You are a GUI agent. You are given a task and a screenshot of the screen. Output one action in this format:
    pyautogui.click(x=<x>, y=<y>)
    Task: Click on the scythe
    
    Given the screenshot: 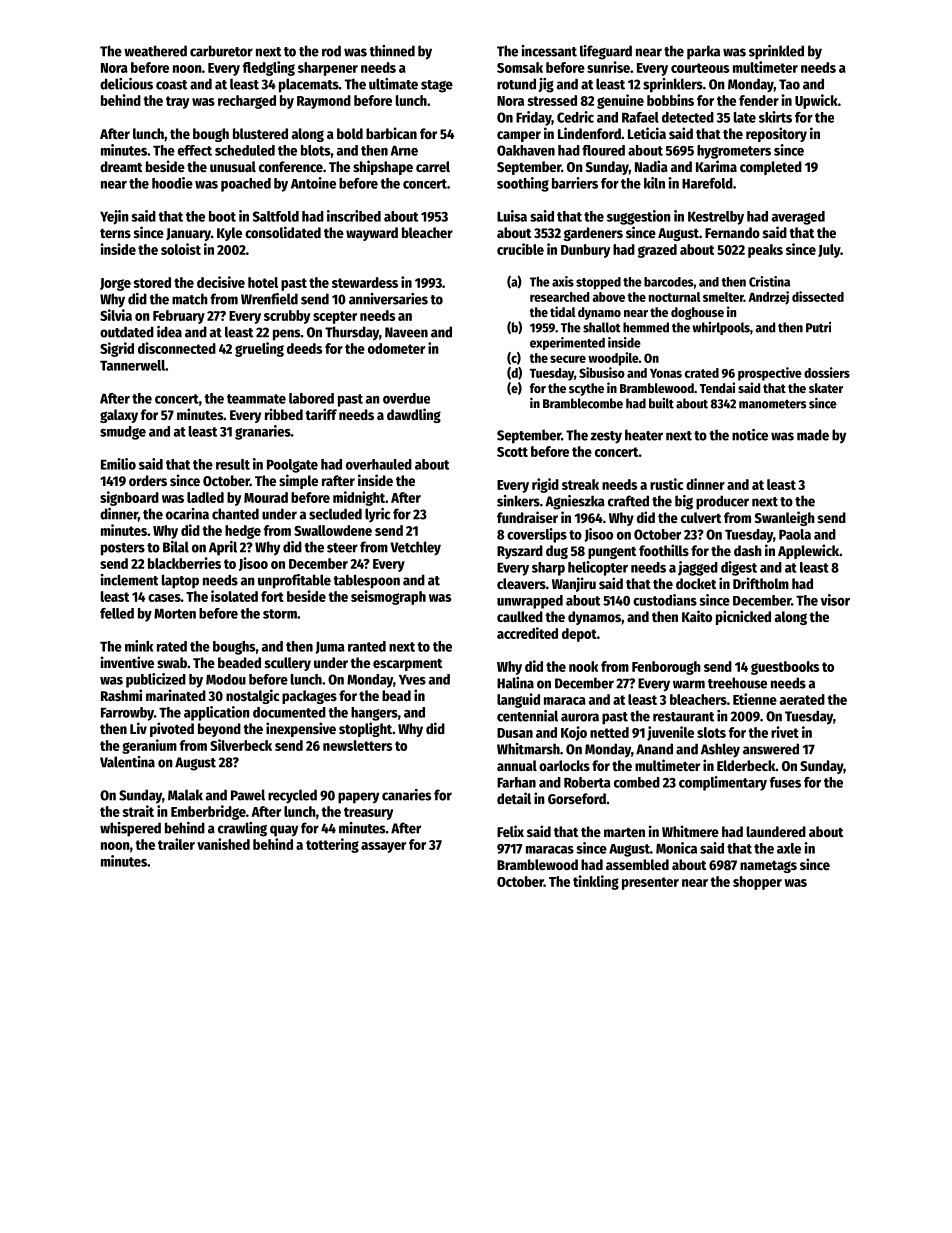 What is the action you would take?
    pyautogui.click(x=586, y=389)
